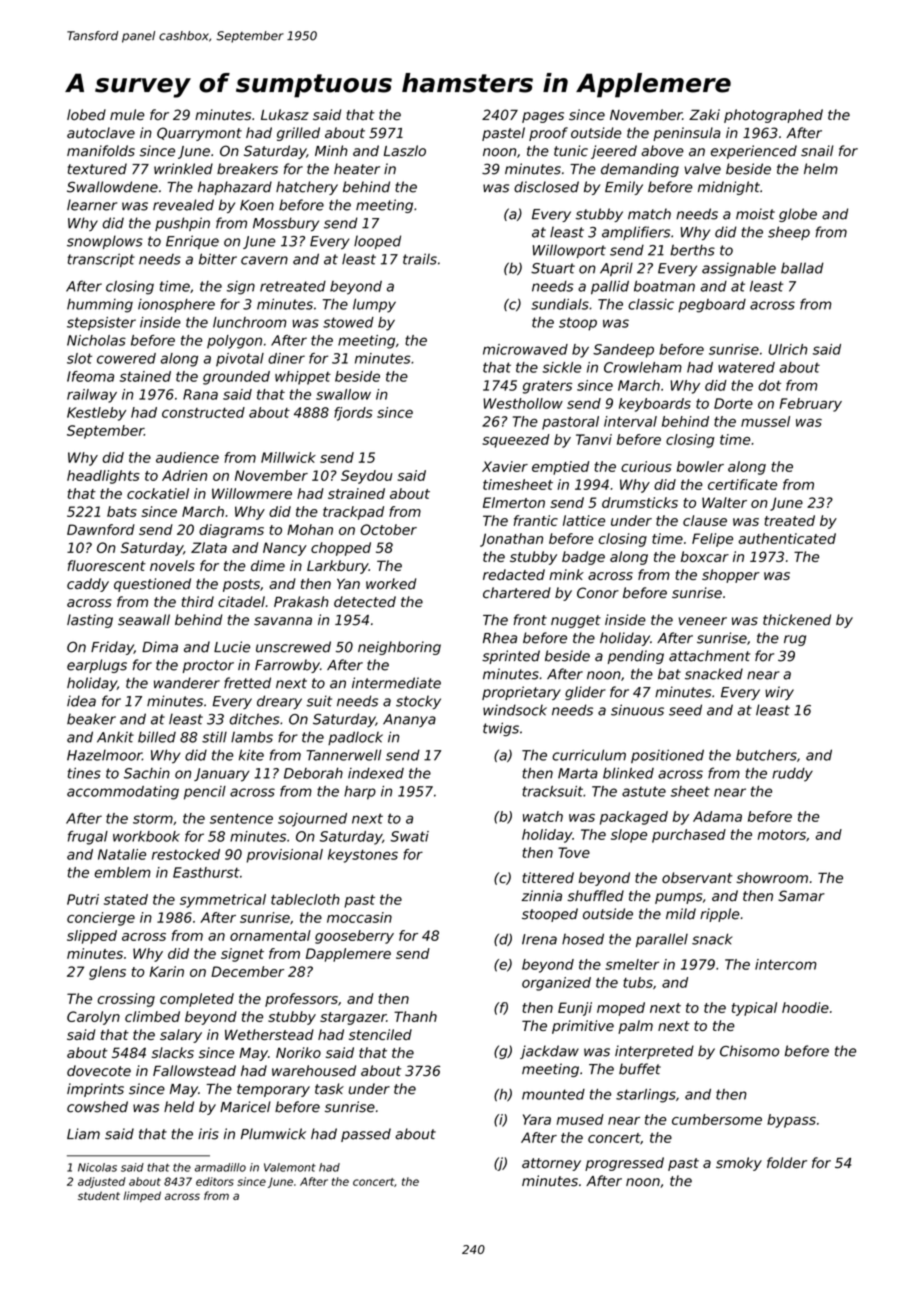 This image has height=1308, width=924. What do you see at coordinates (399, 648) in the image?
I see `neighboring` at bounding box center [399, 648].
